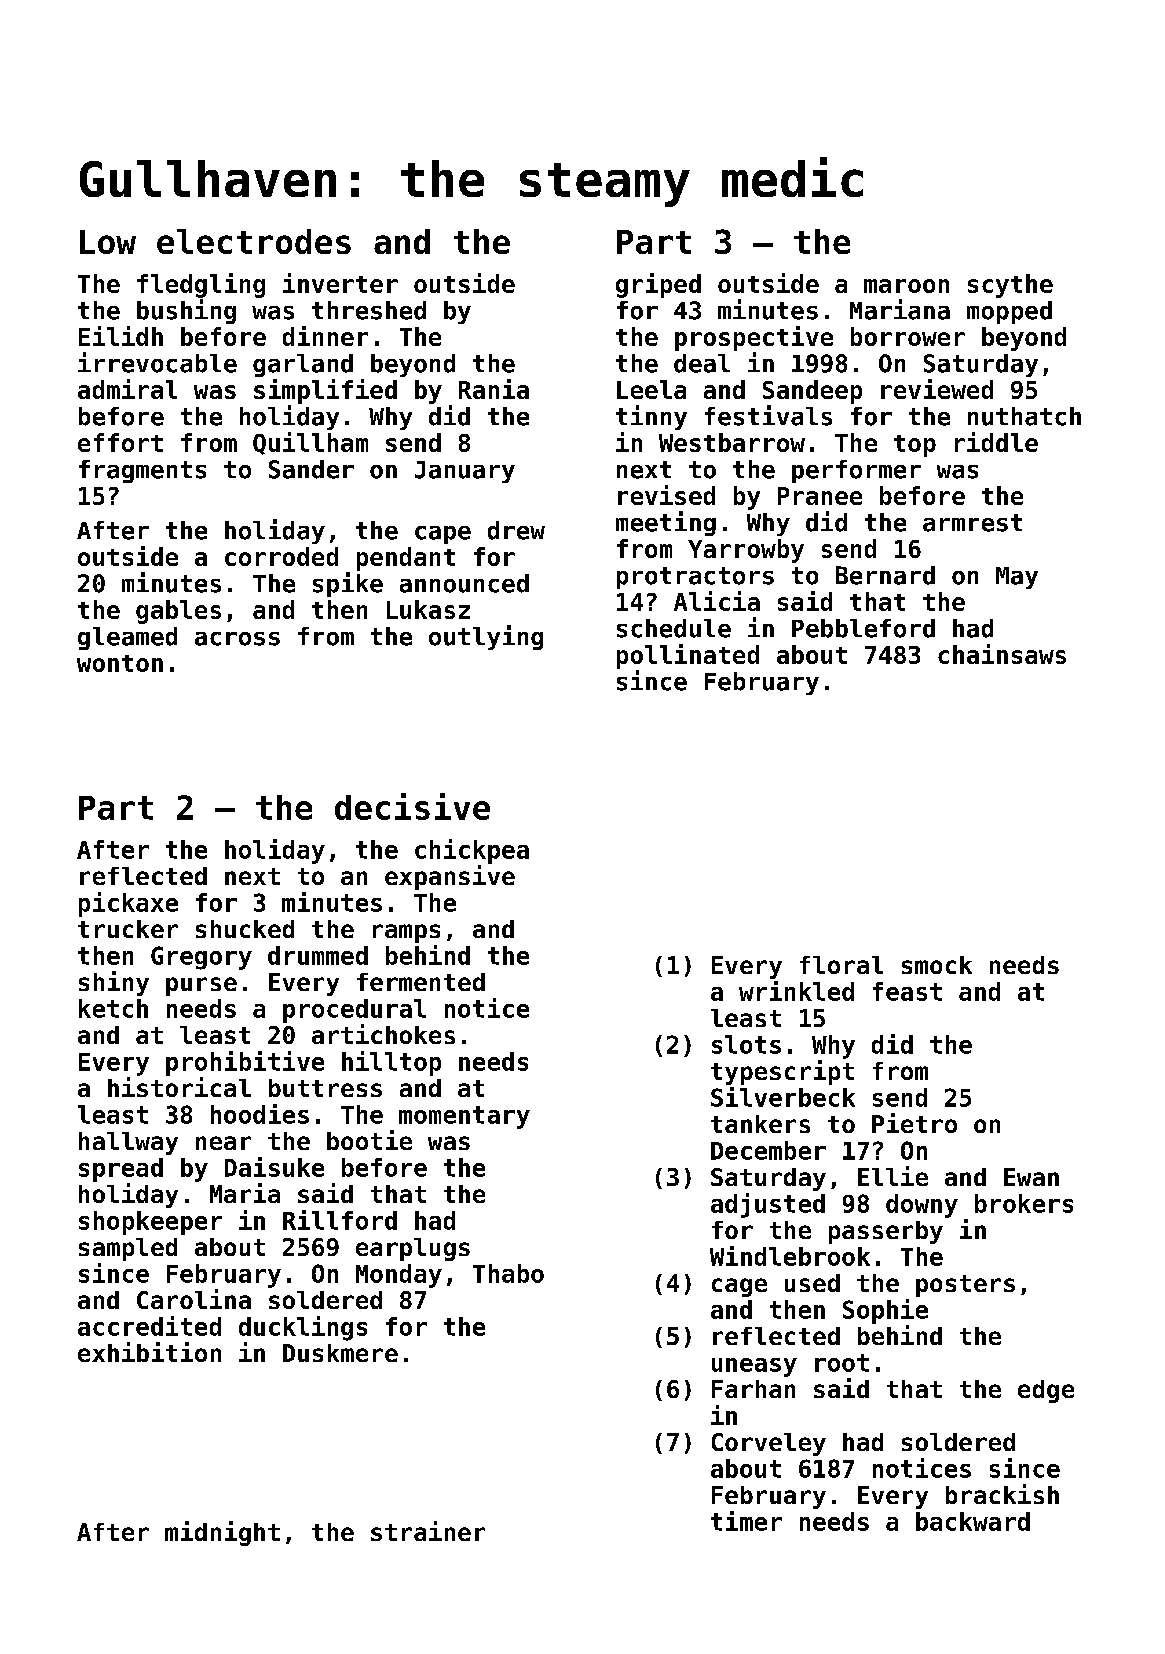 This page has height=1654, width=1165. What do you see at coordinates (688, 656) in the page?
I see `pollinated` at bounding box center [688, 656].
